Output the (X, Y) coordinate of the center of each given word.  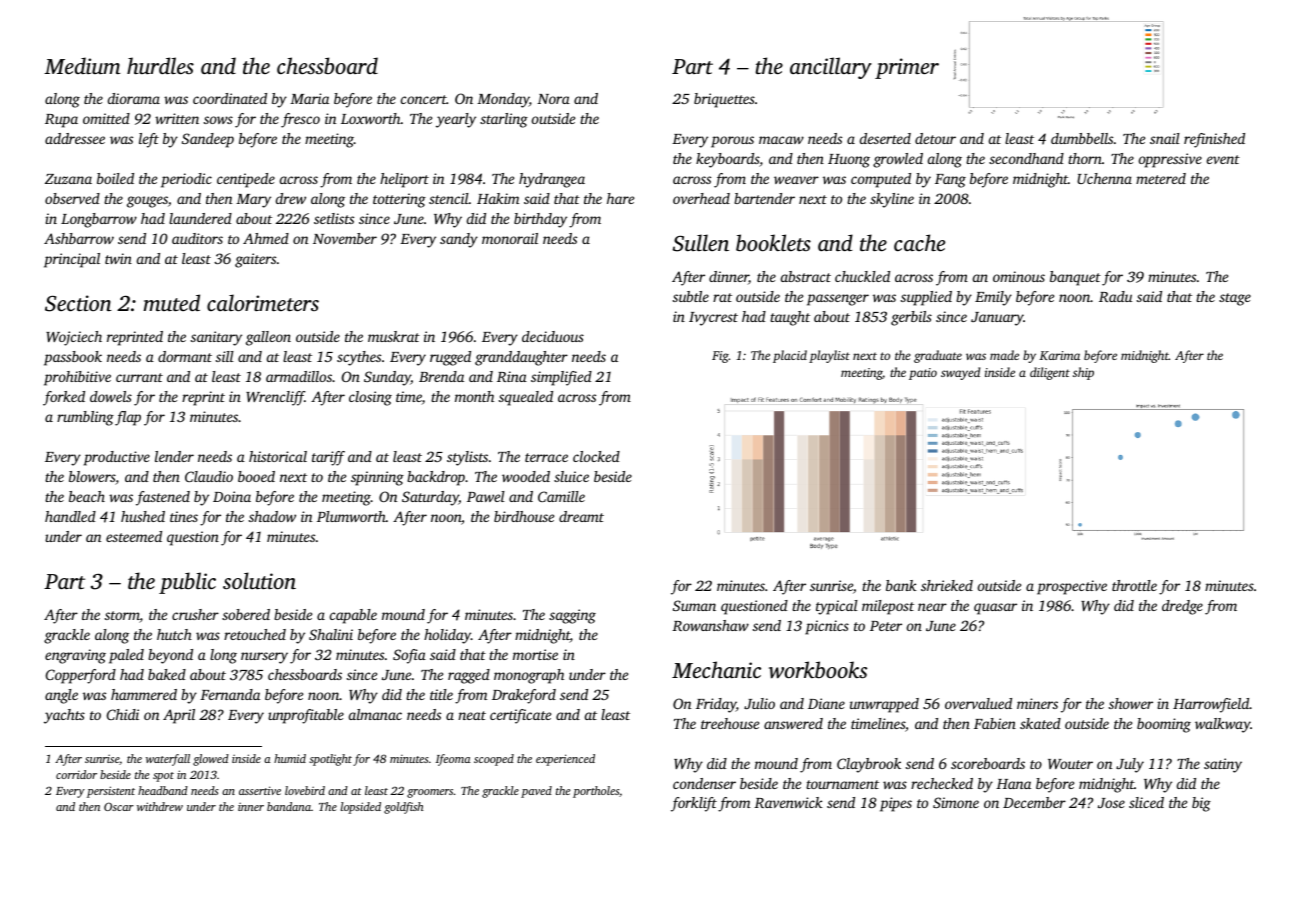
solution (259, 580)
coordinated (230, 98)
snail (1165, 138)
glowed (211, 760)
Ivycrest (713, 319)
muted (171, 302)
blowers (92, 476)
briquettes (724, 100)
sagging (572, 616)
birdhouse (524, 516)
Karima (1059, 355)
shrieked (947, 585)
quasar (995, 609)
